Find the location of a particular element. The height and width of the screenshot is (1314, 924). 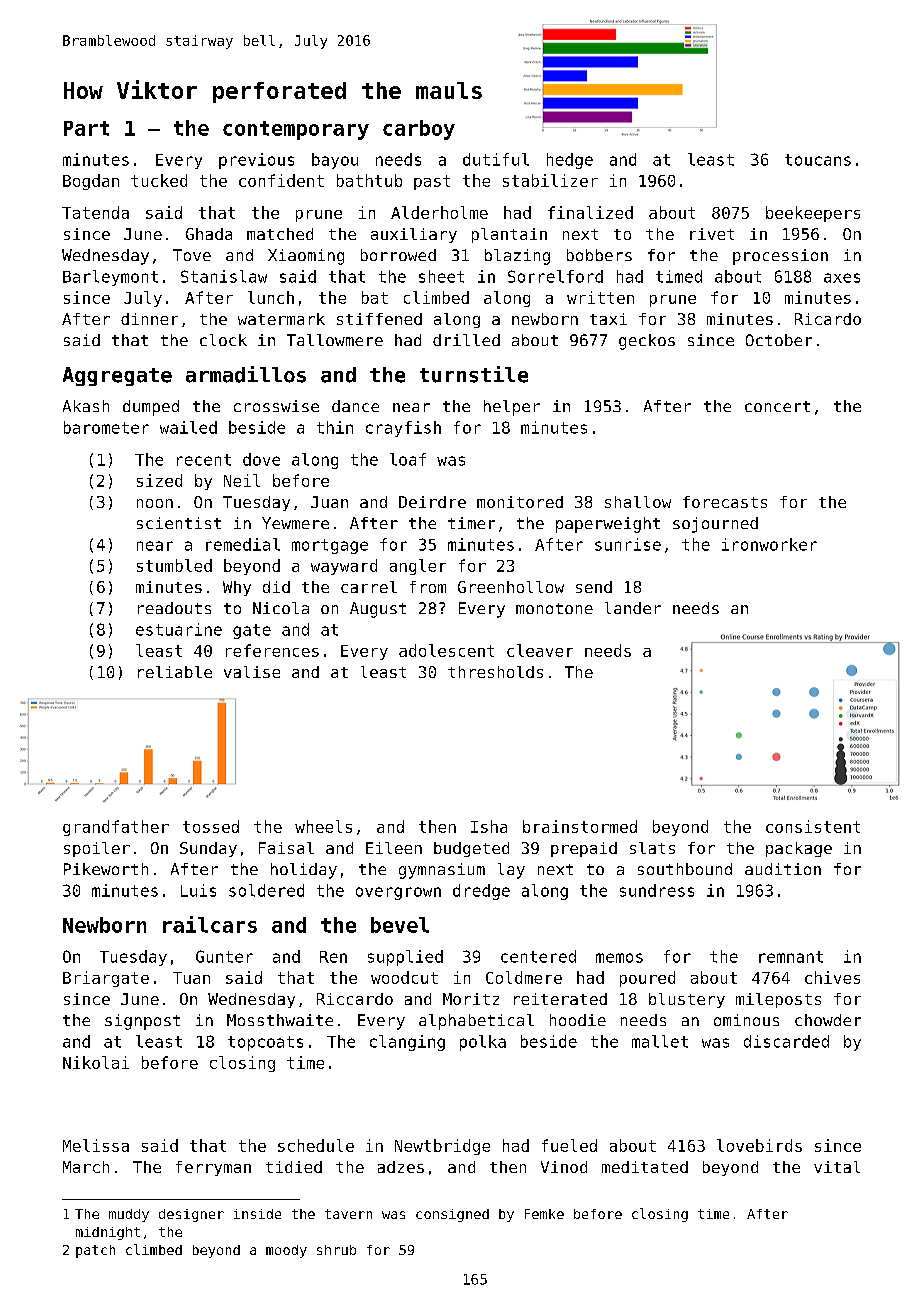

Isha is located at coordinates (489, 826).
